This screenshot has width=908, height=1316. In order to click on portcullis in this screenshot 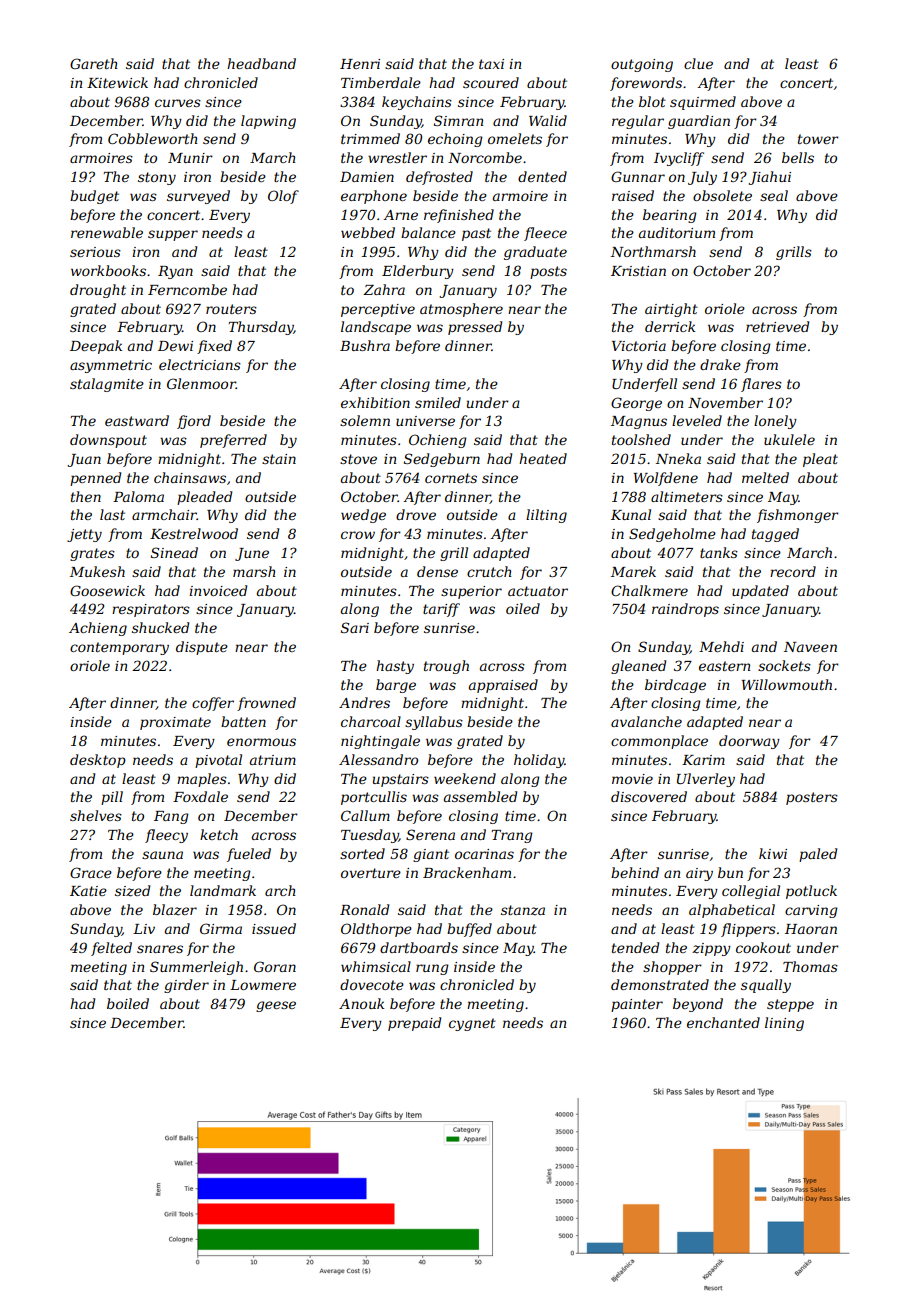, I will do `click(374, 798)`.
